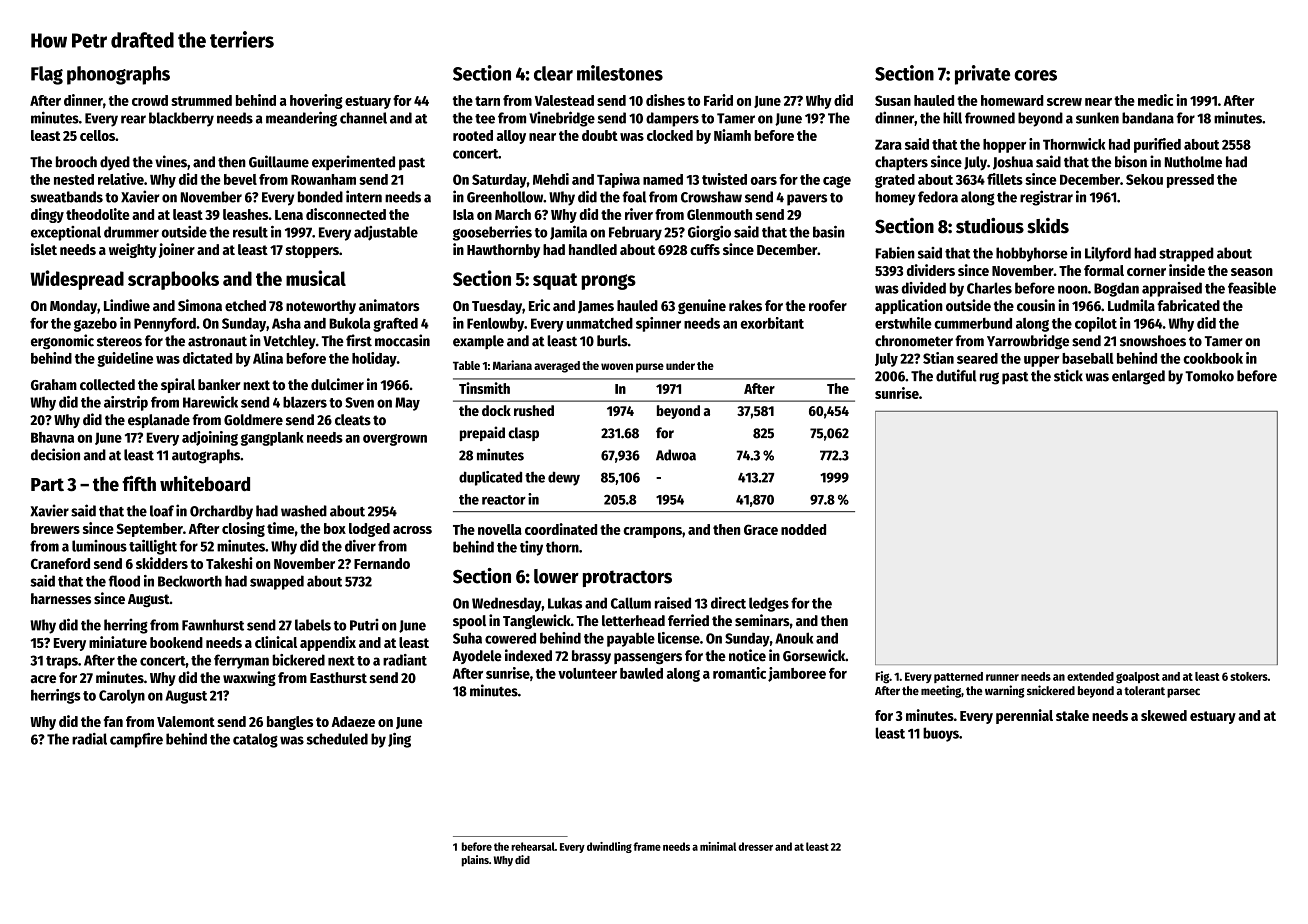  Describe the element at coordinates (47, 75) in the page. I see `Flag` at that location.
